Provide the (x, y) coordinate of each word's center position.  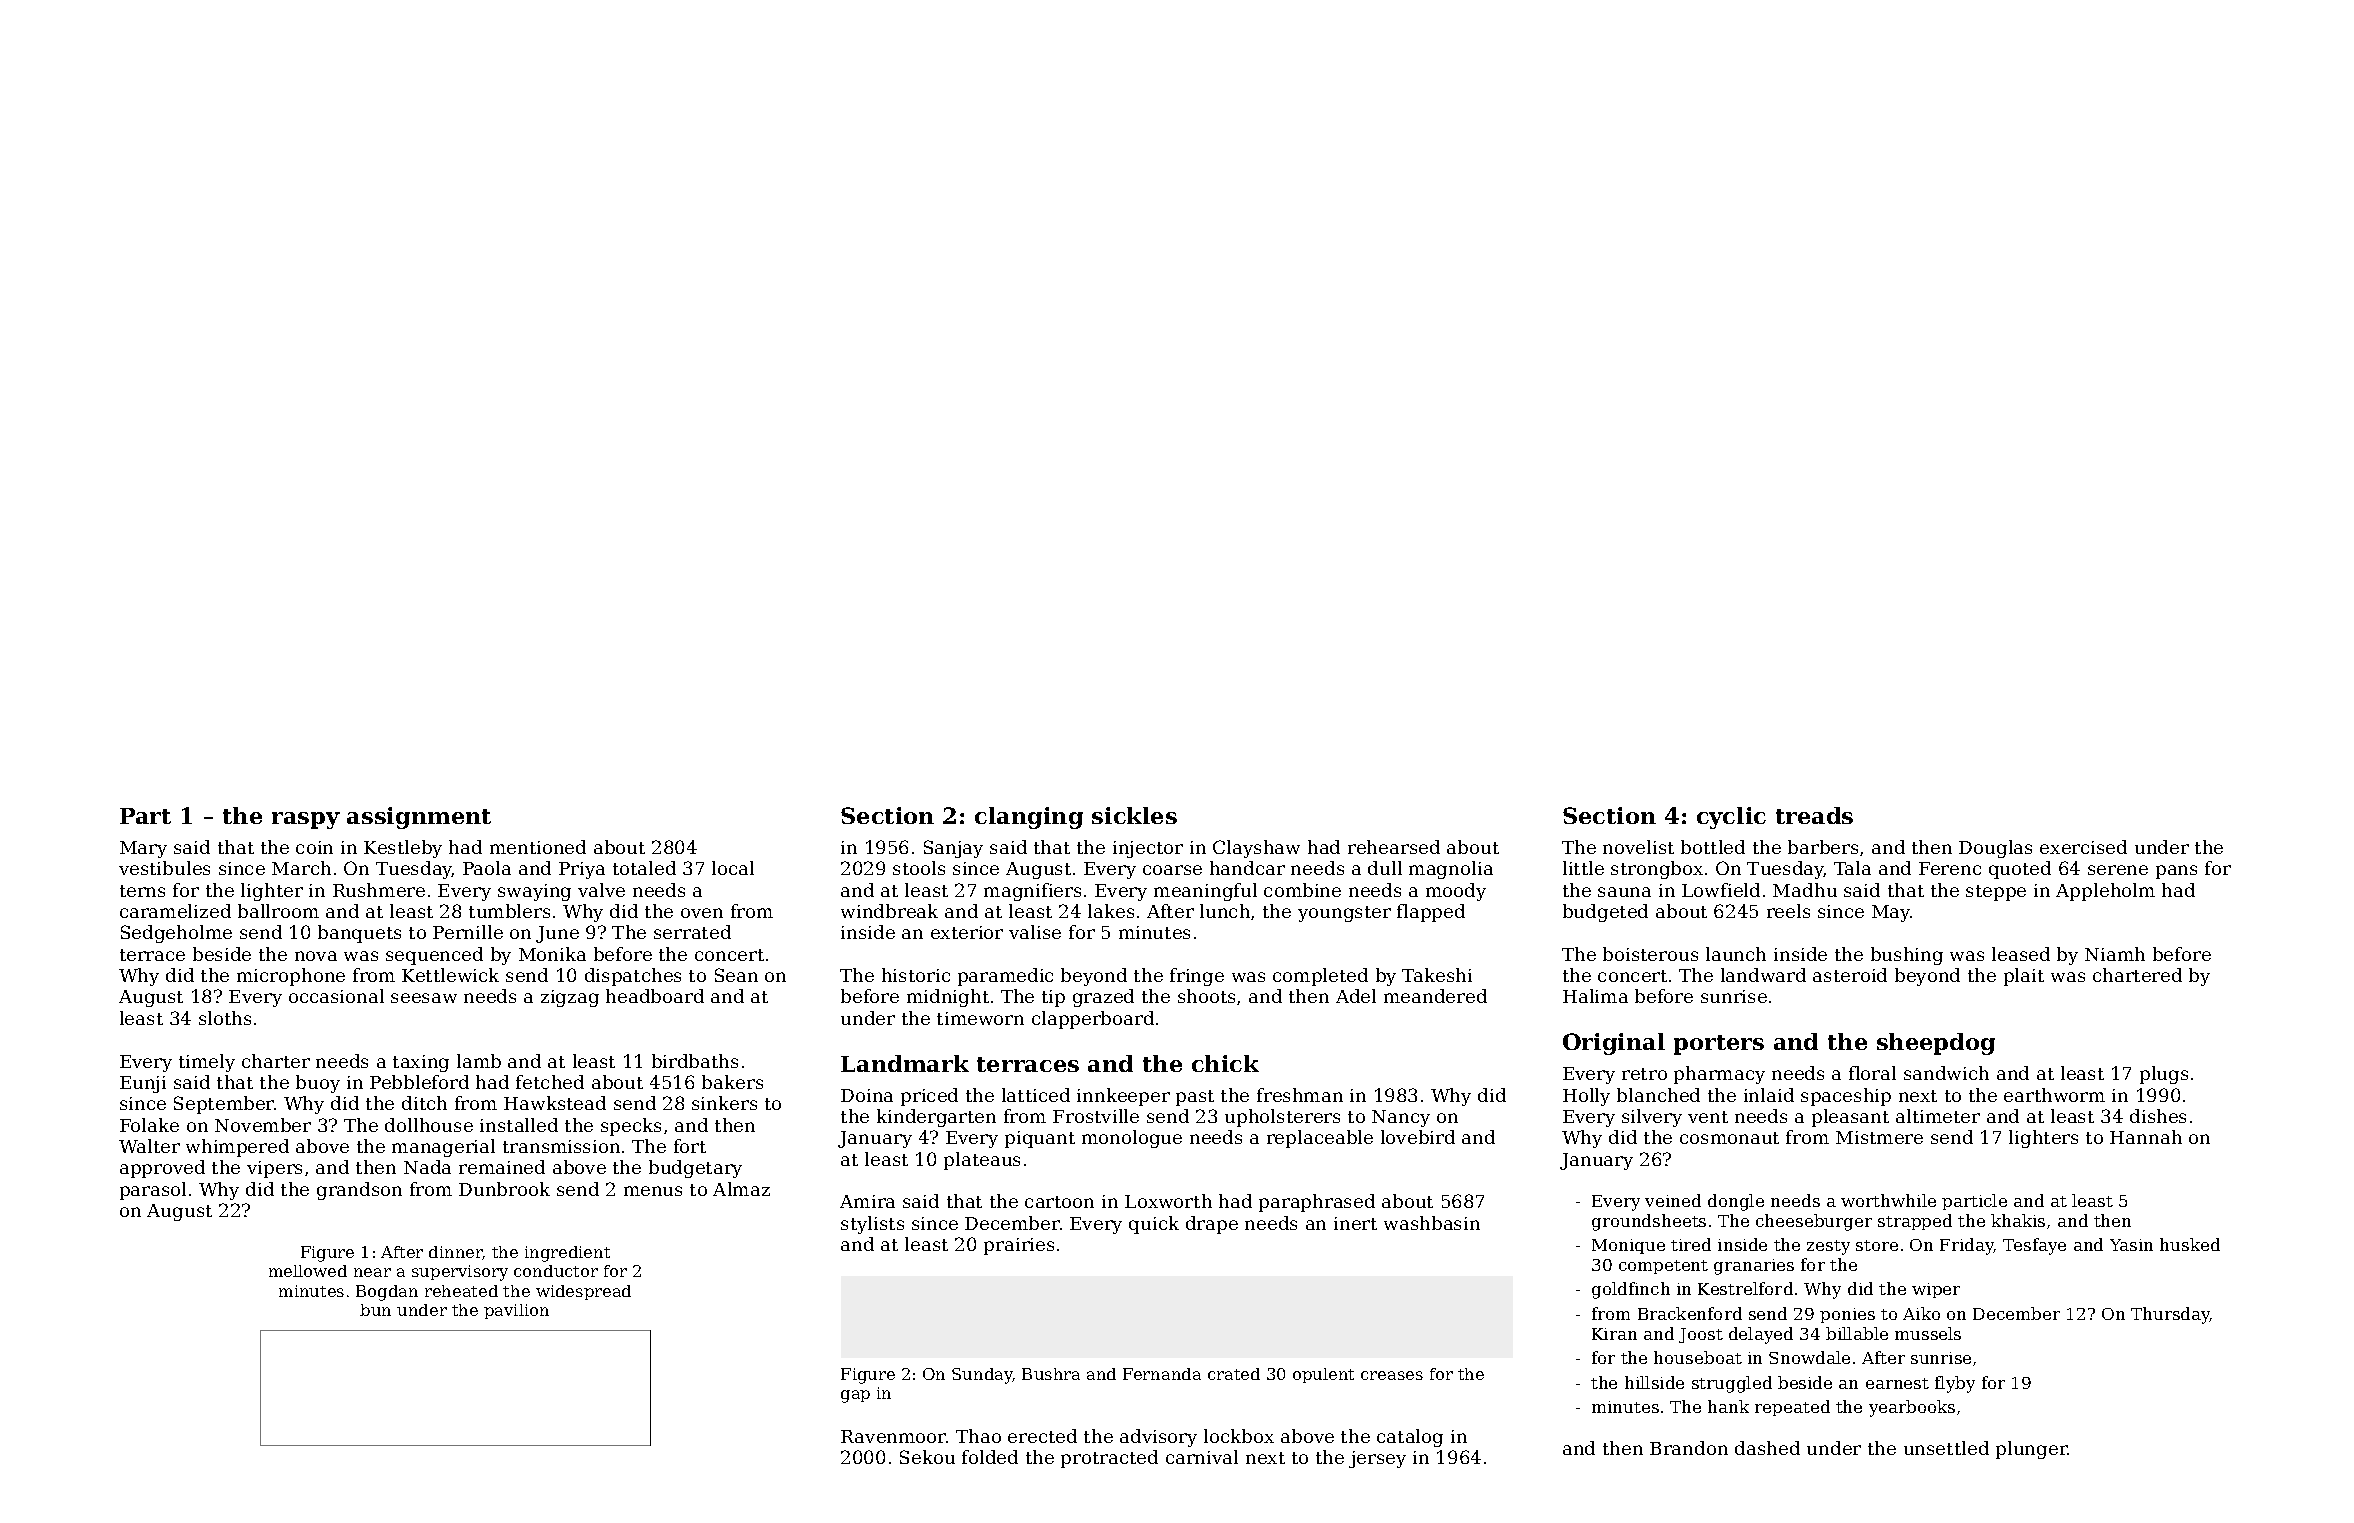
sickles (1134, 815)
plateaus (982, 1161)
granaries (1754, 1267)
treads (1814, 815)
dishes (2158, 1116)
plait (2024, 977)
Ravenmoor (893, 1436)
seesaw (424, 998)
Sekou (927, 1457)
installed (519, 1125)
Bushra (1051, 1374)
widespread (583, 1292)
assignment (419, 818)
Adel (1356, 996)
